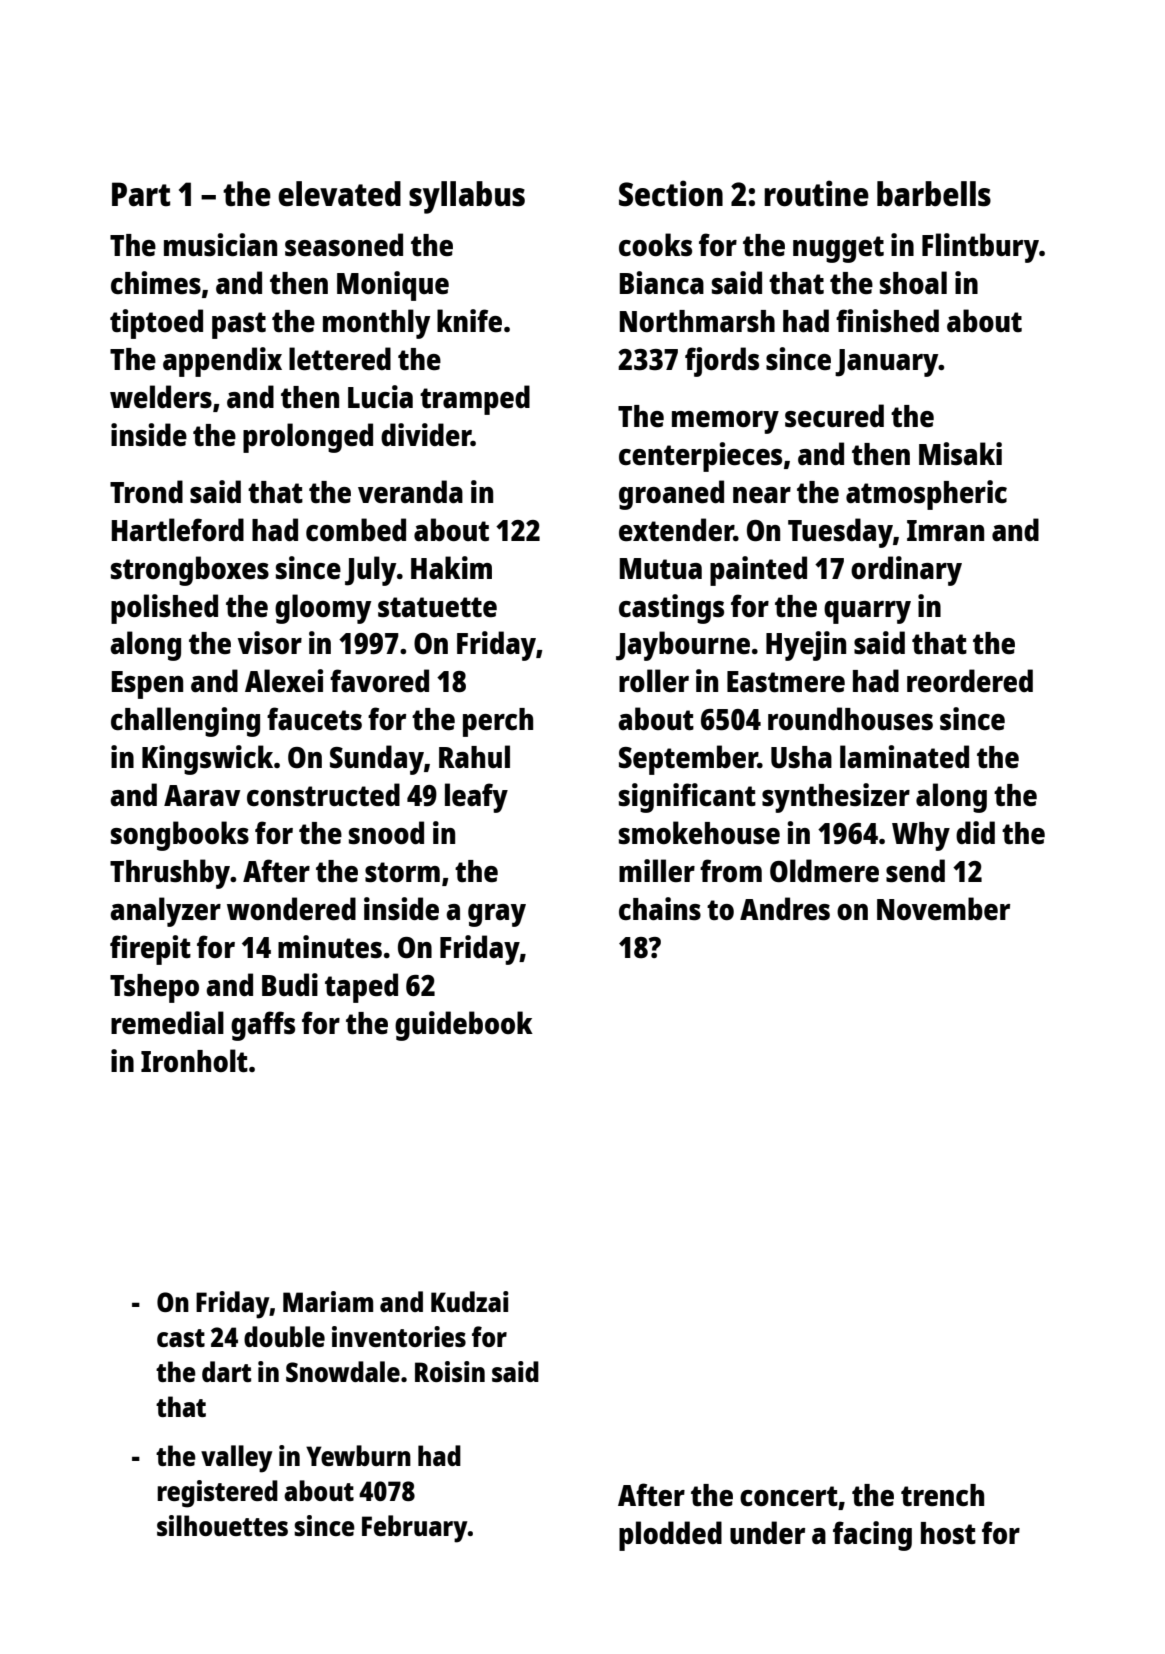 The image size is (1165, 1654). I want to click on dart, so click(226, 1371).
